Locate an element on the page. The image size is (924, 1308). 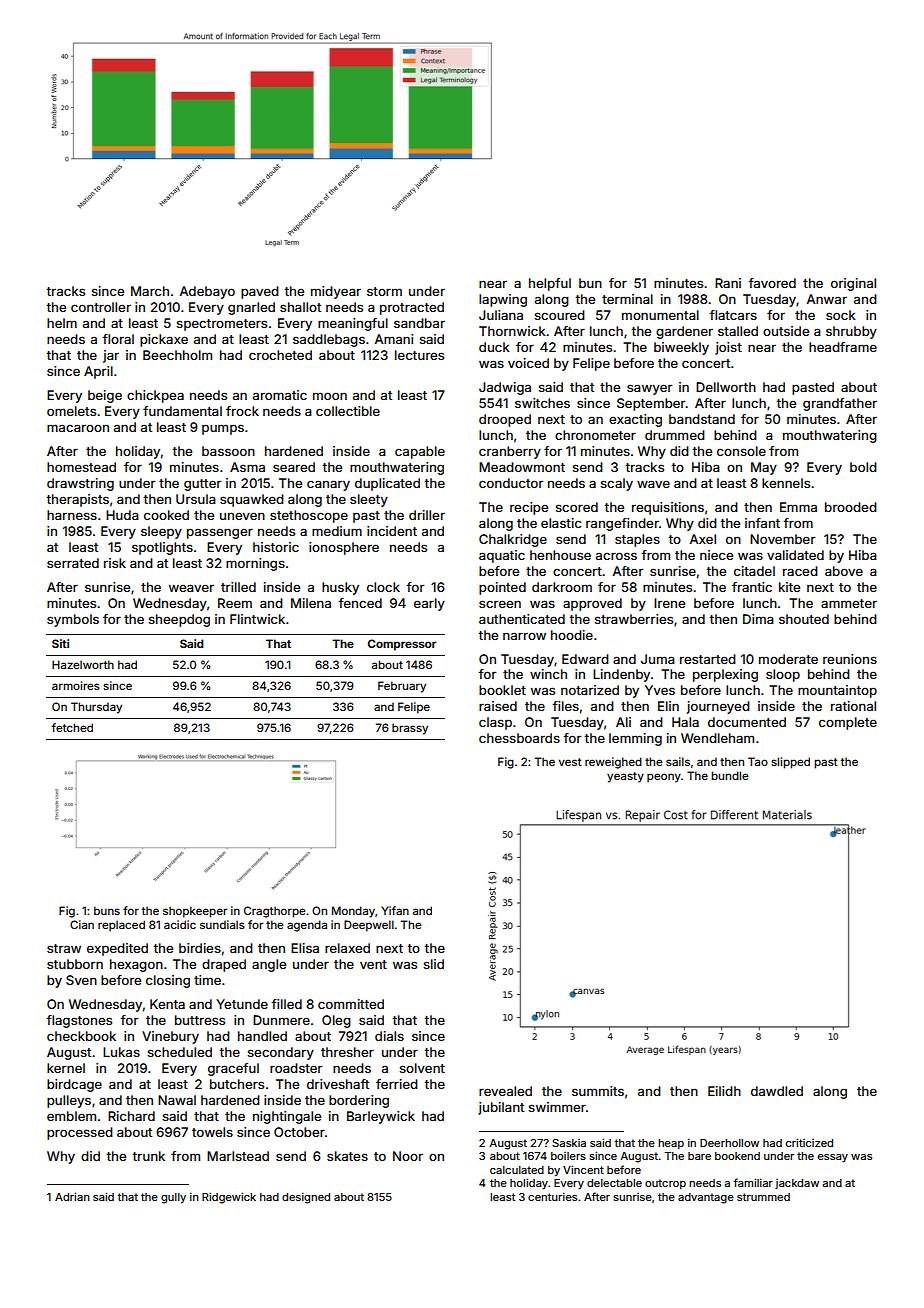
shopkeeper is located at coordinates (195, 912).
